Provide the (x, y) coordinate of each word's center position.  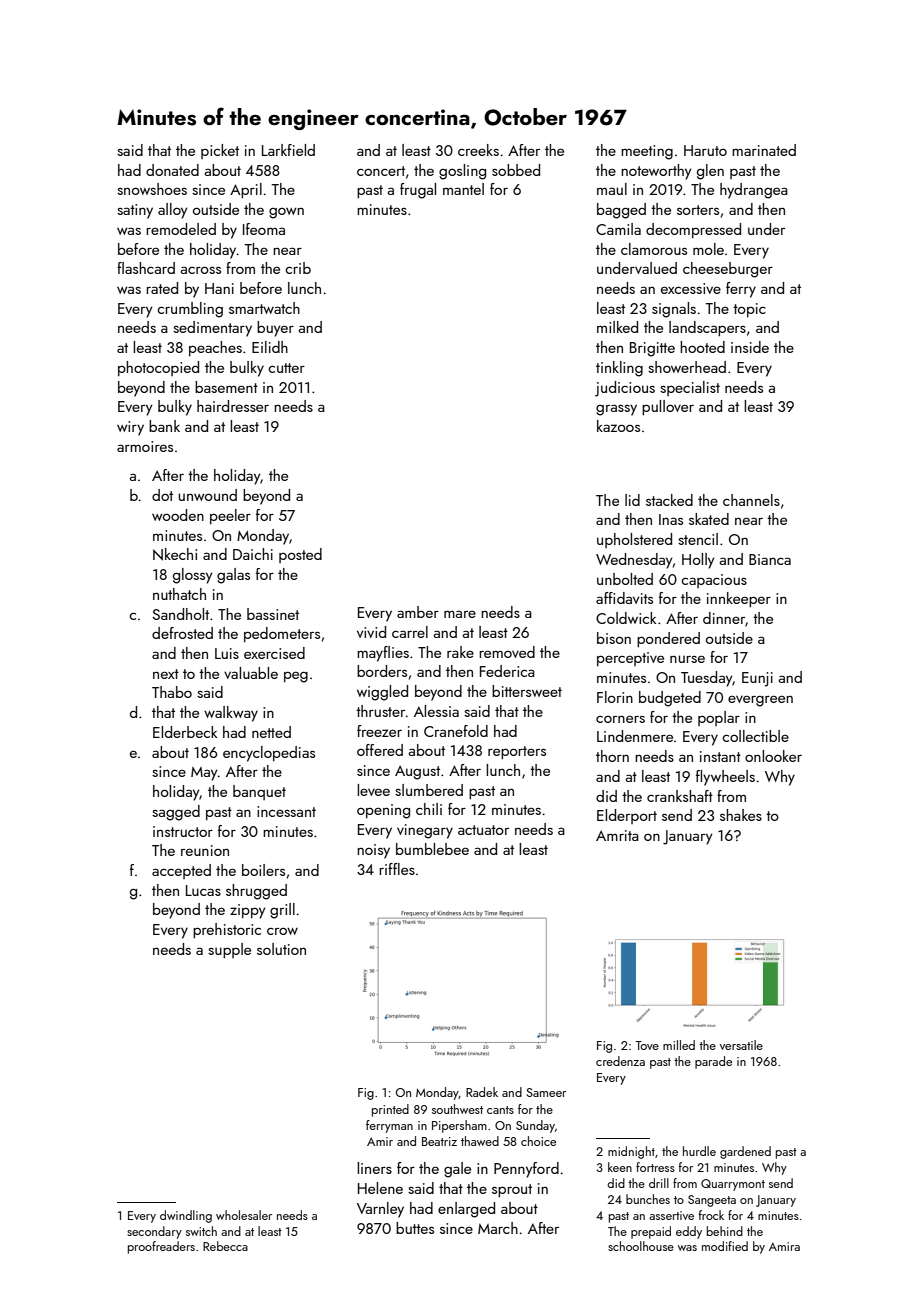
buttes (415, 1228)
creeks (478, 150)
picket (220, 151)
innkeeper (739, 599)
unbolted (625, 579)
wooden (178, 515)
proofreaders (161, 1247)
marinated (764, 150)
